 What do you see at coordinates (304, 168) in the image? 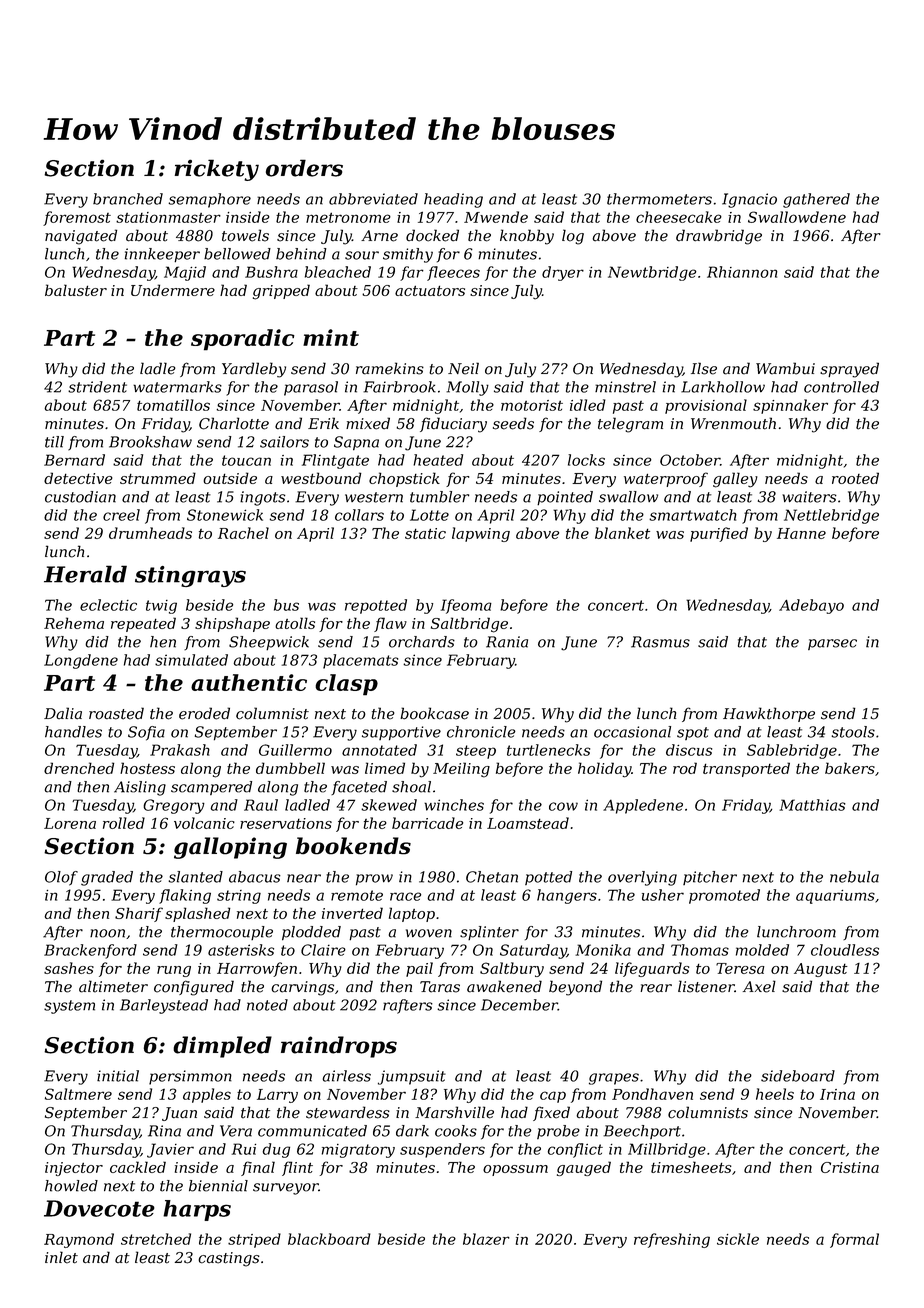
I see `orders` at bounding box center [304, 168].
